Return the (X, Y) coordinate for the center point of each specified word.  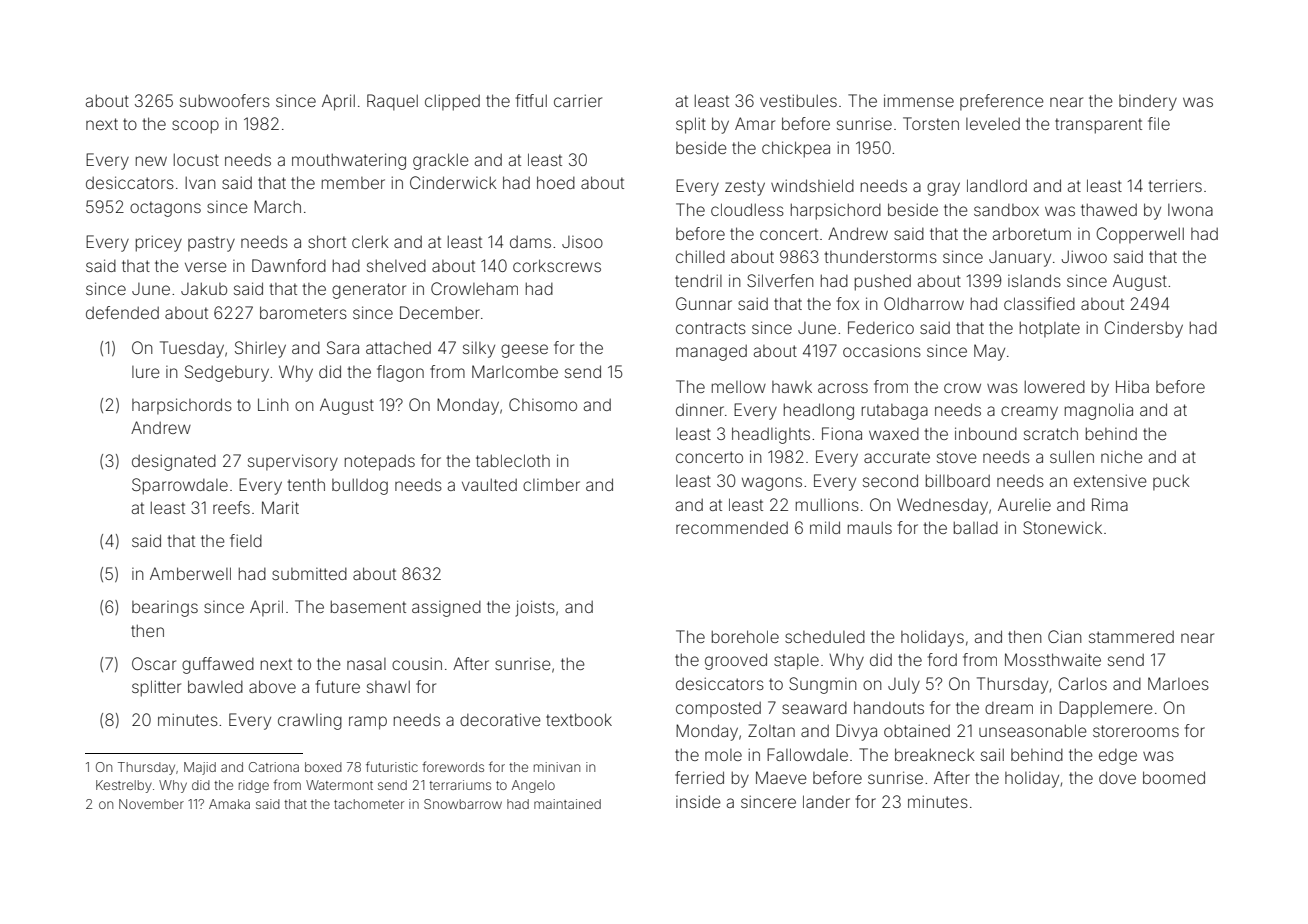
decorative (500, 719)
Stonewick (1062, 527)
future (338, 686)
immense (919, 100)
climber (551, 484)
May (989, 352)
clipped (452, 102)
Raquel (392, 102)
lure (146, 372)
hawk (792, 387)
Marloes (1178, 683)
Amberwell (190, 573)
